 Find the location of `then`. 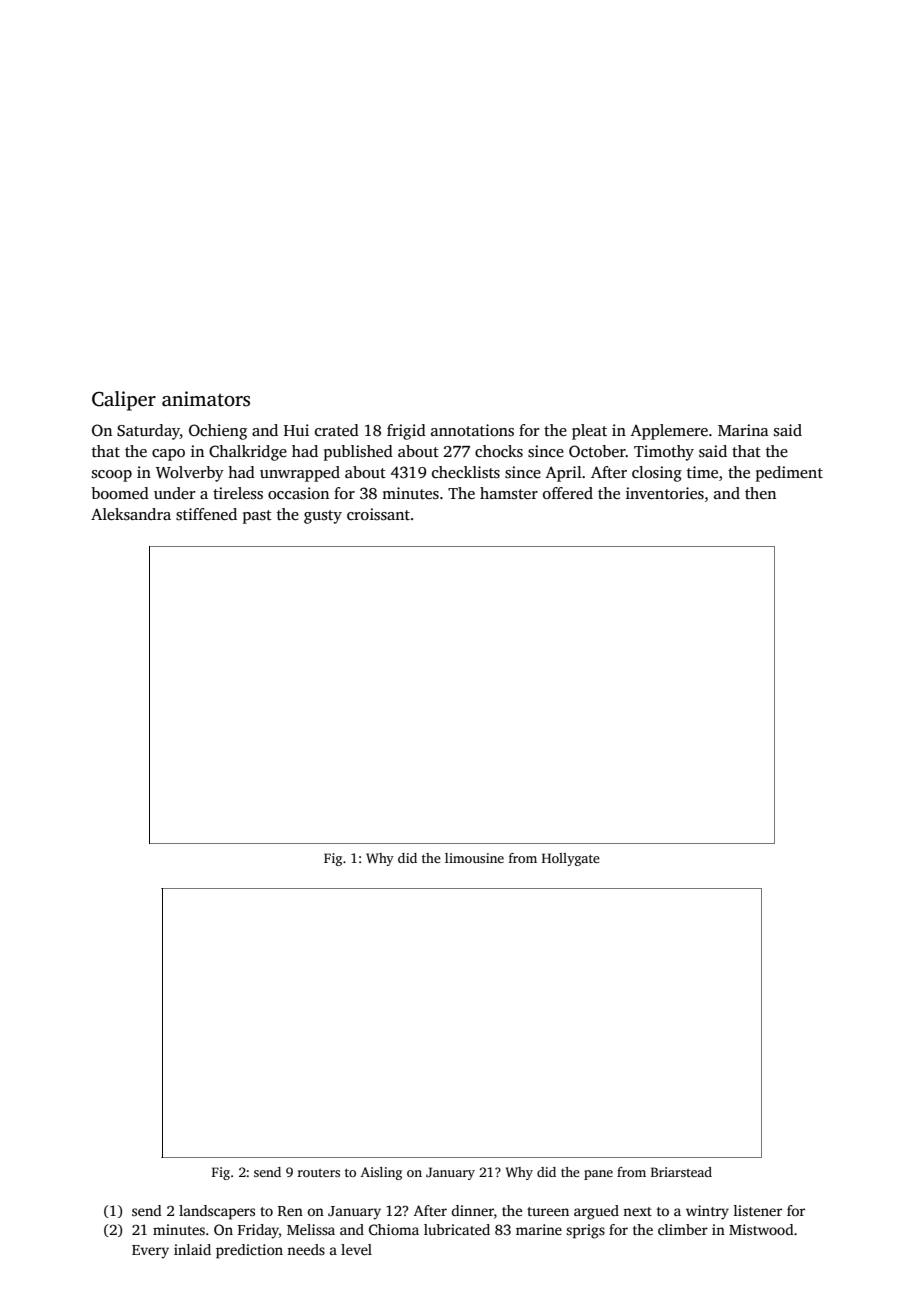

then is located at coordinates (760, 493).
